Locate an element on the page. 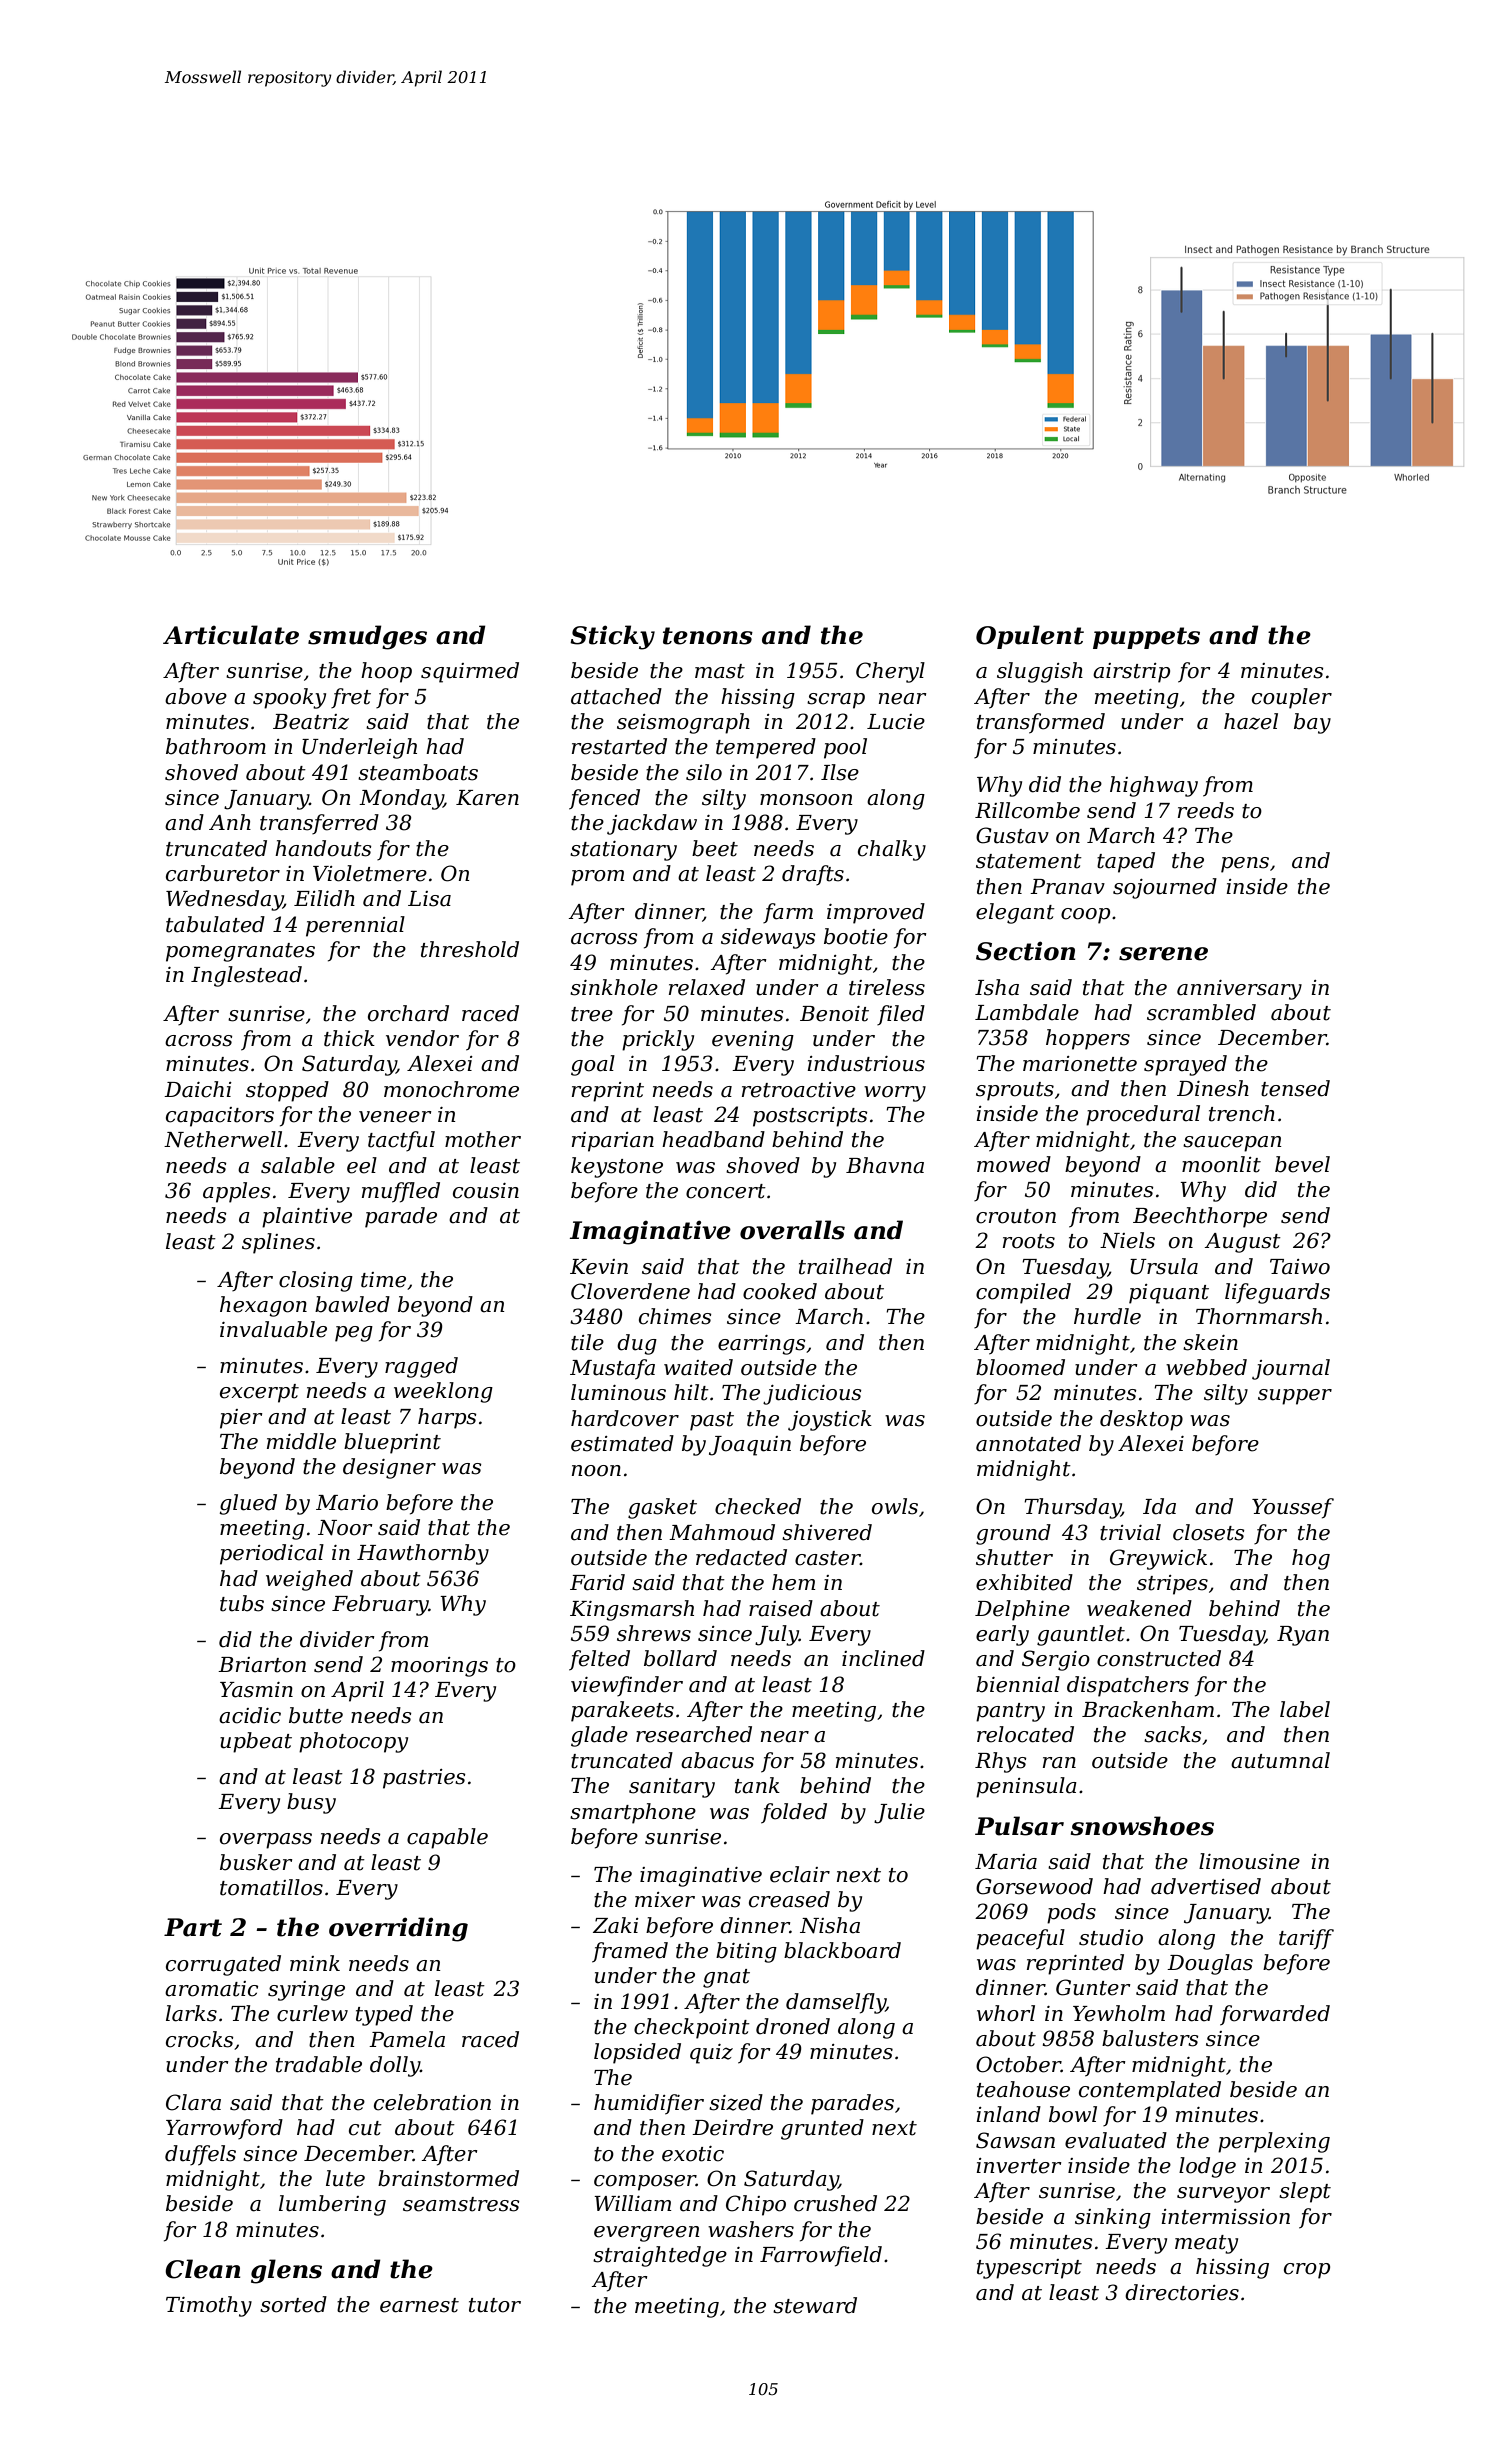 The height and width of the image is (2464, 1496). above is located at coordinates (196, 696).
